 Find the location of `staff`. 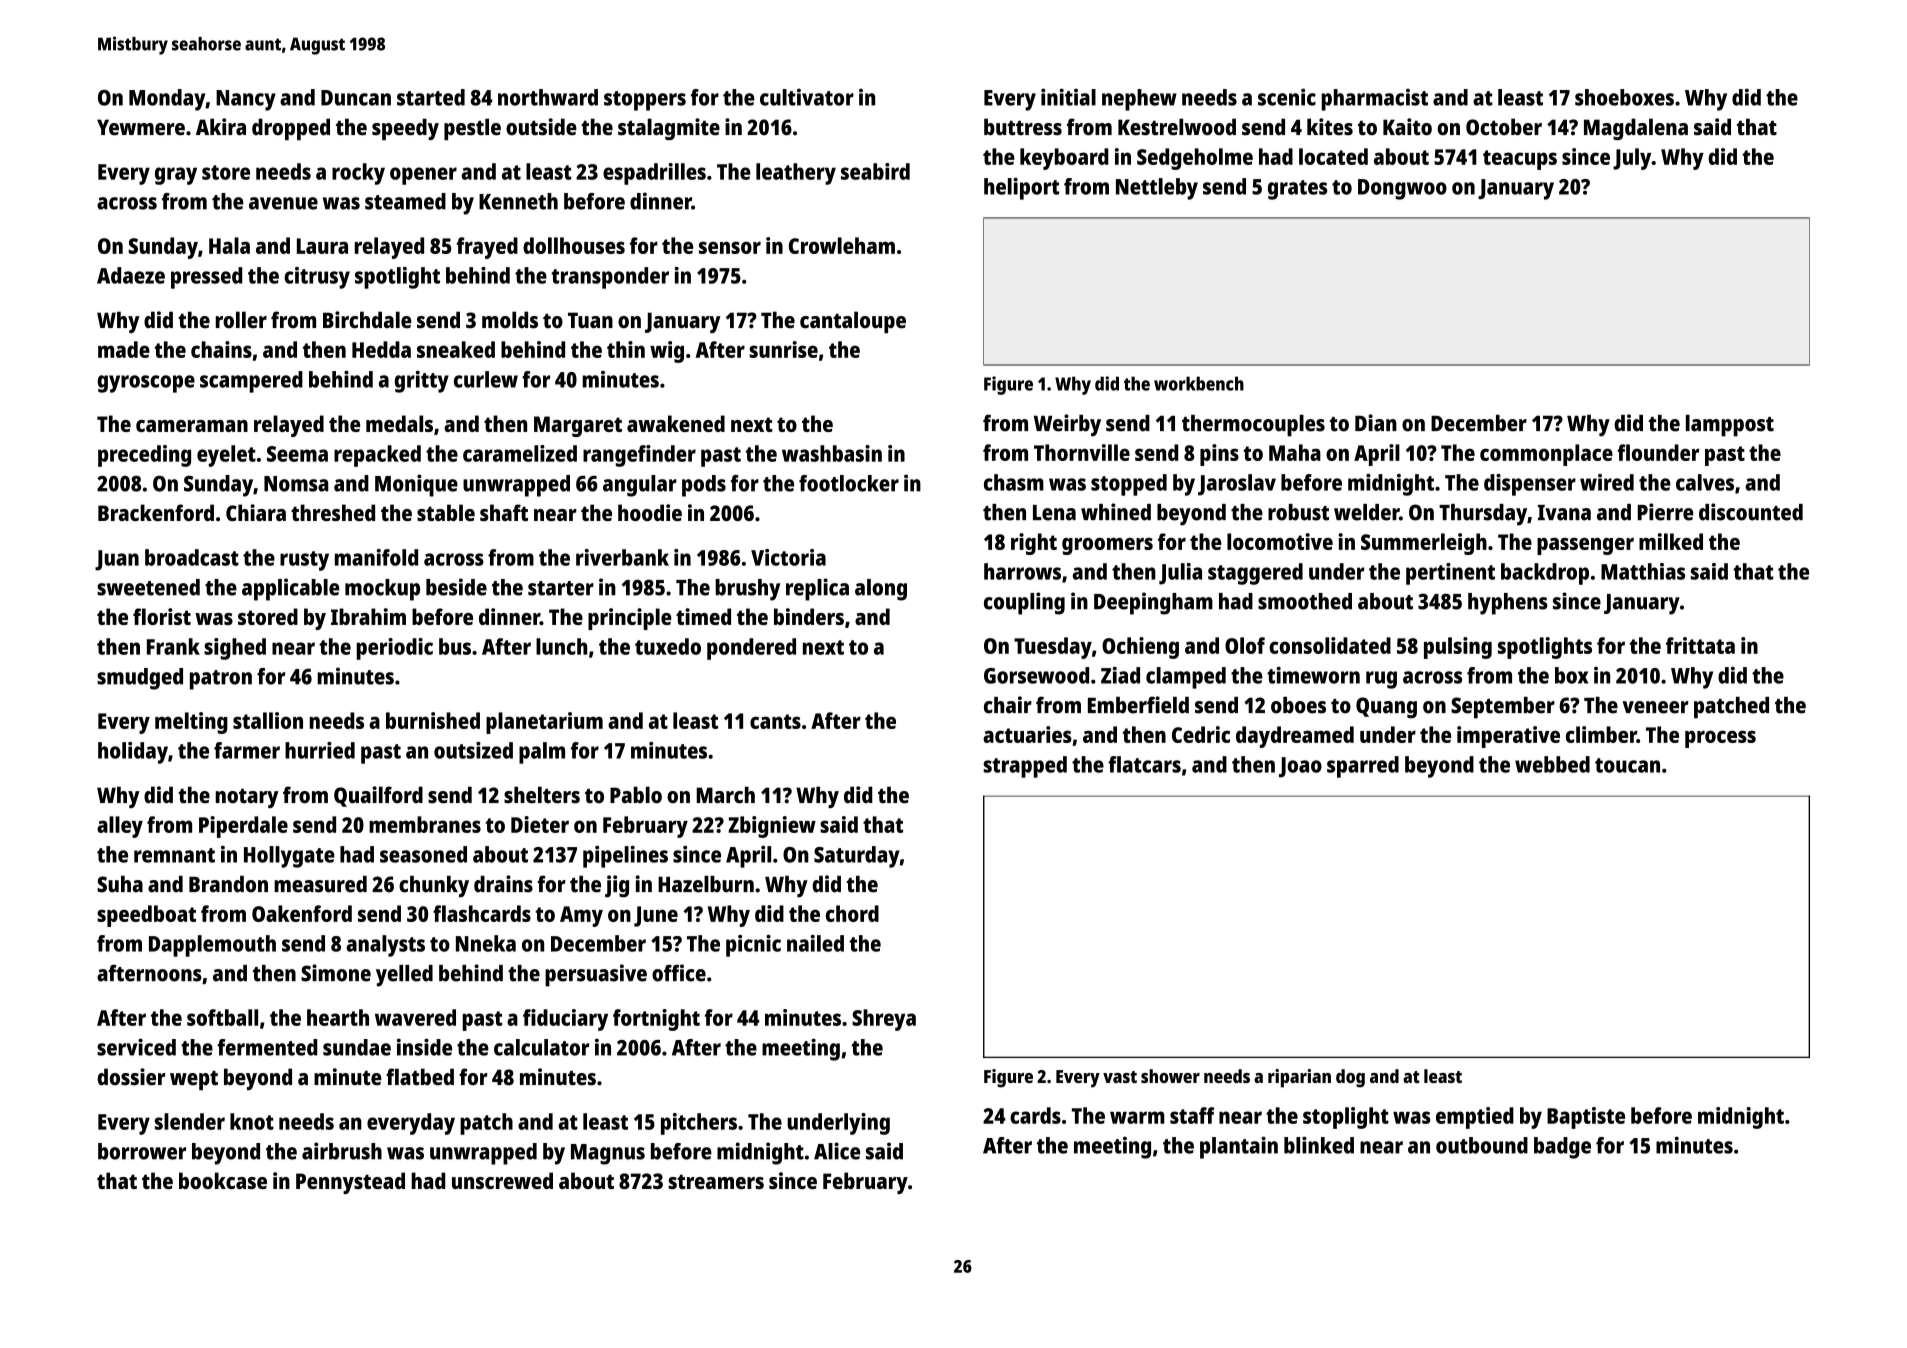

staff is located at coordinates (1192, 1115).
